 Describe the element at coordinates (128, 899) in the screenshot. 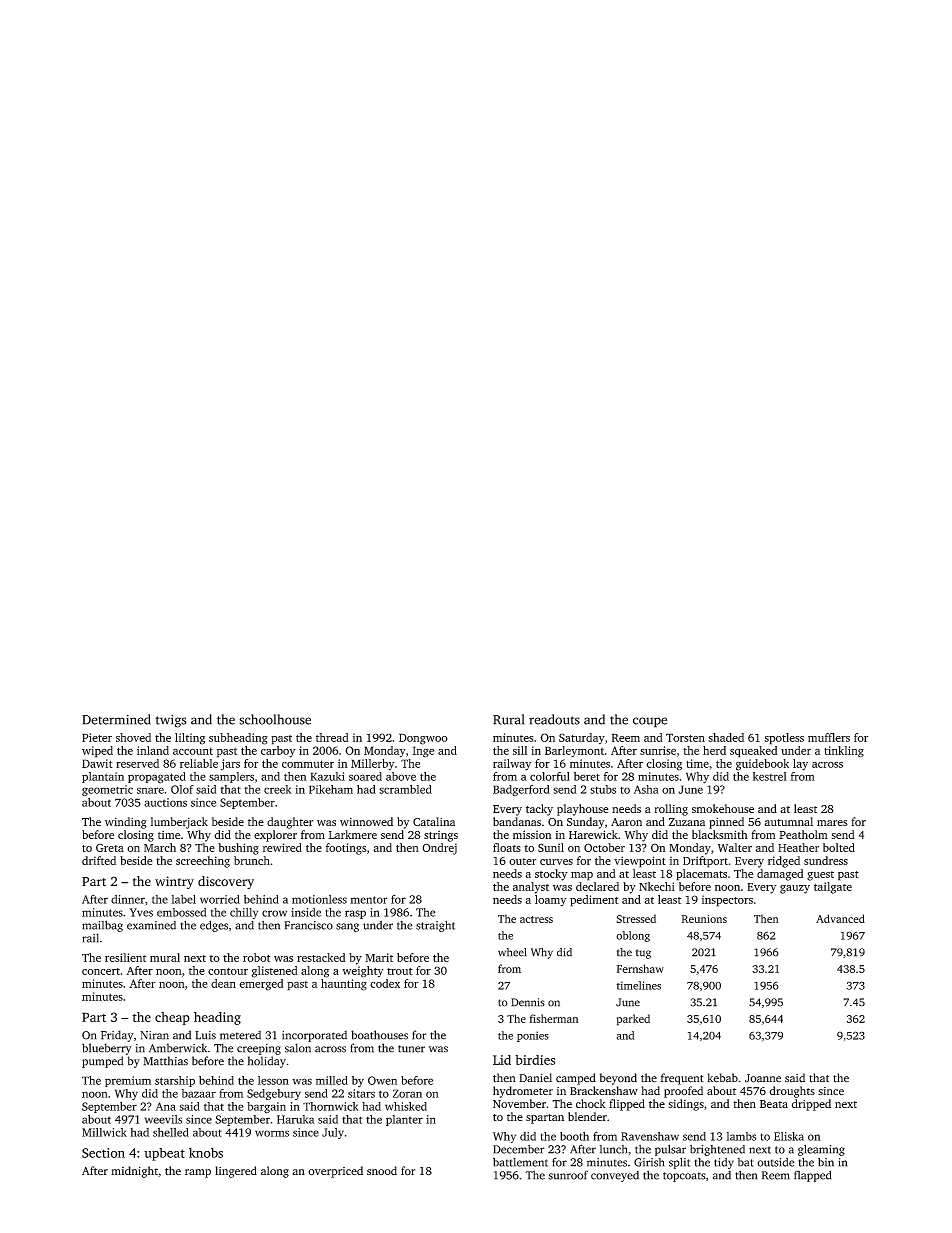

I see `dinner` at that location.
